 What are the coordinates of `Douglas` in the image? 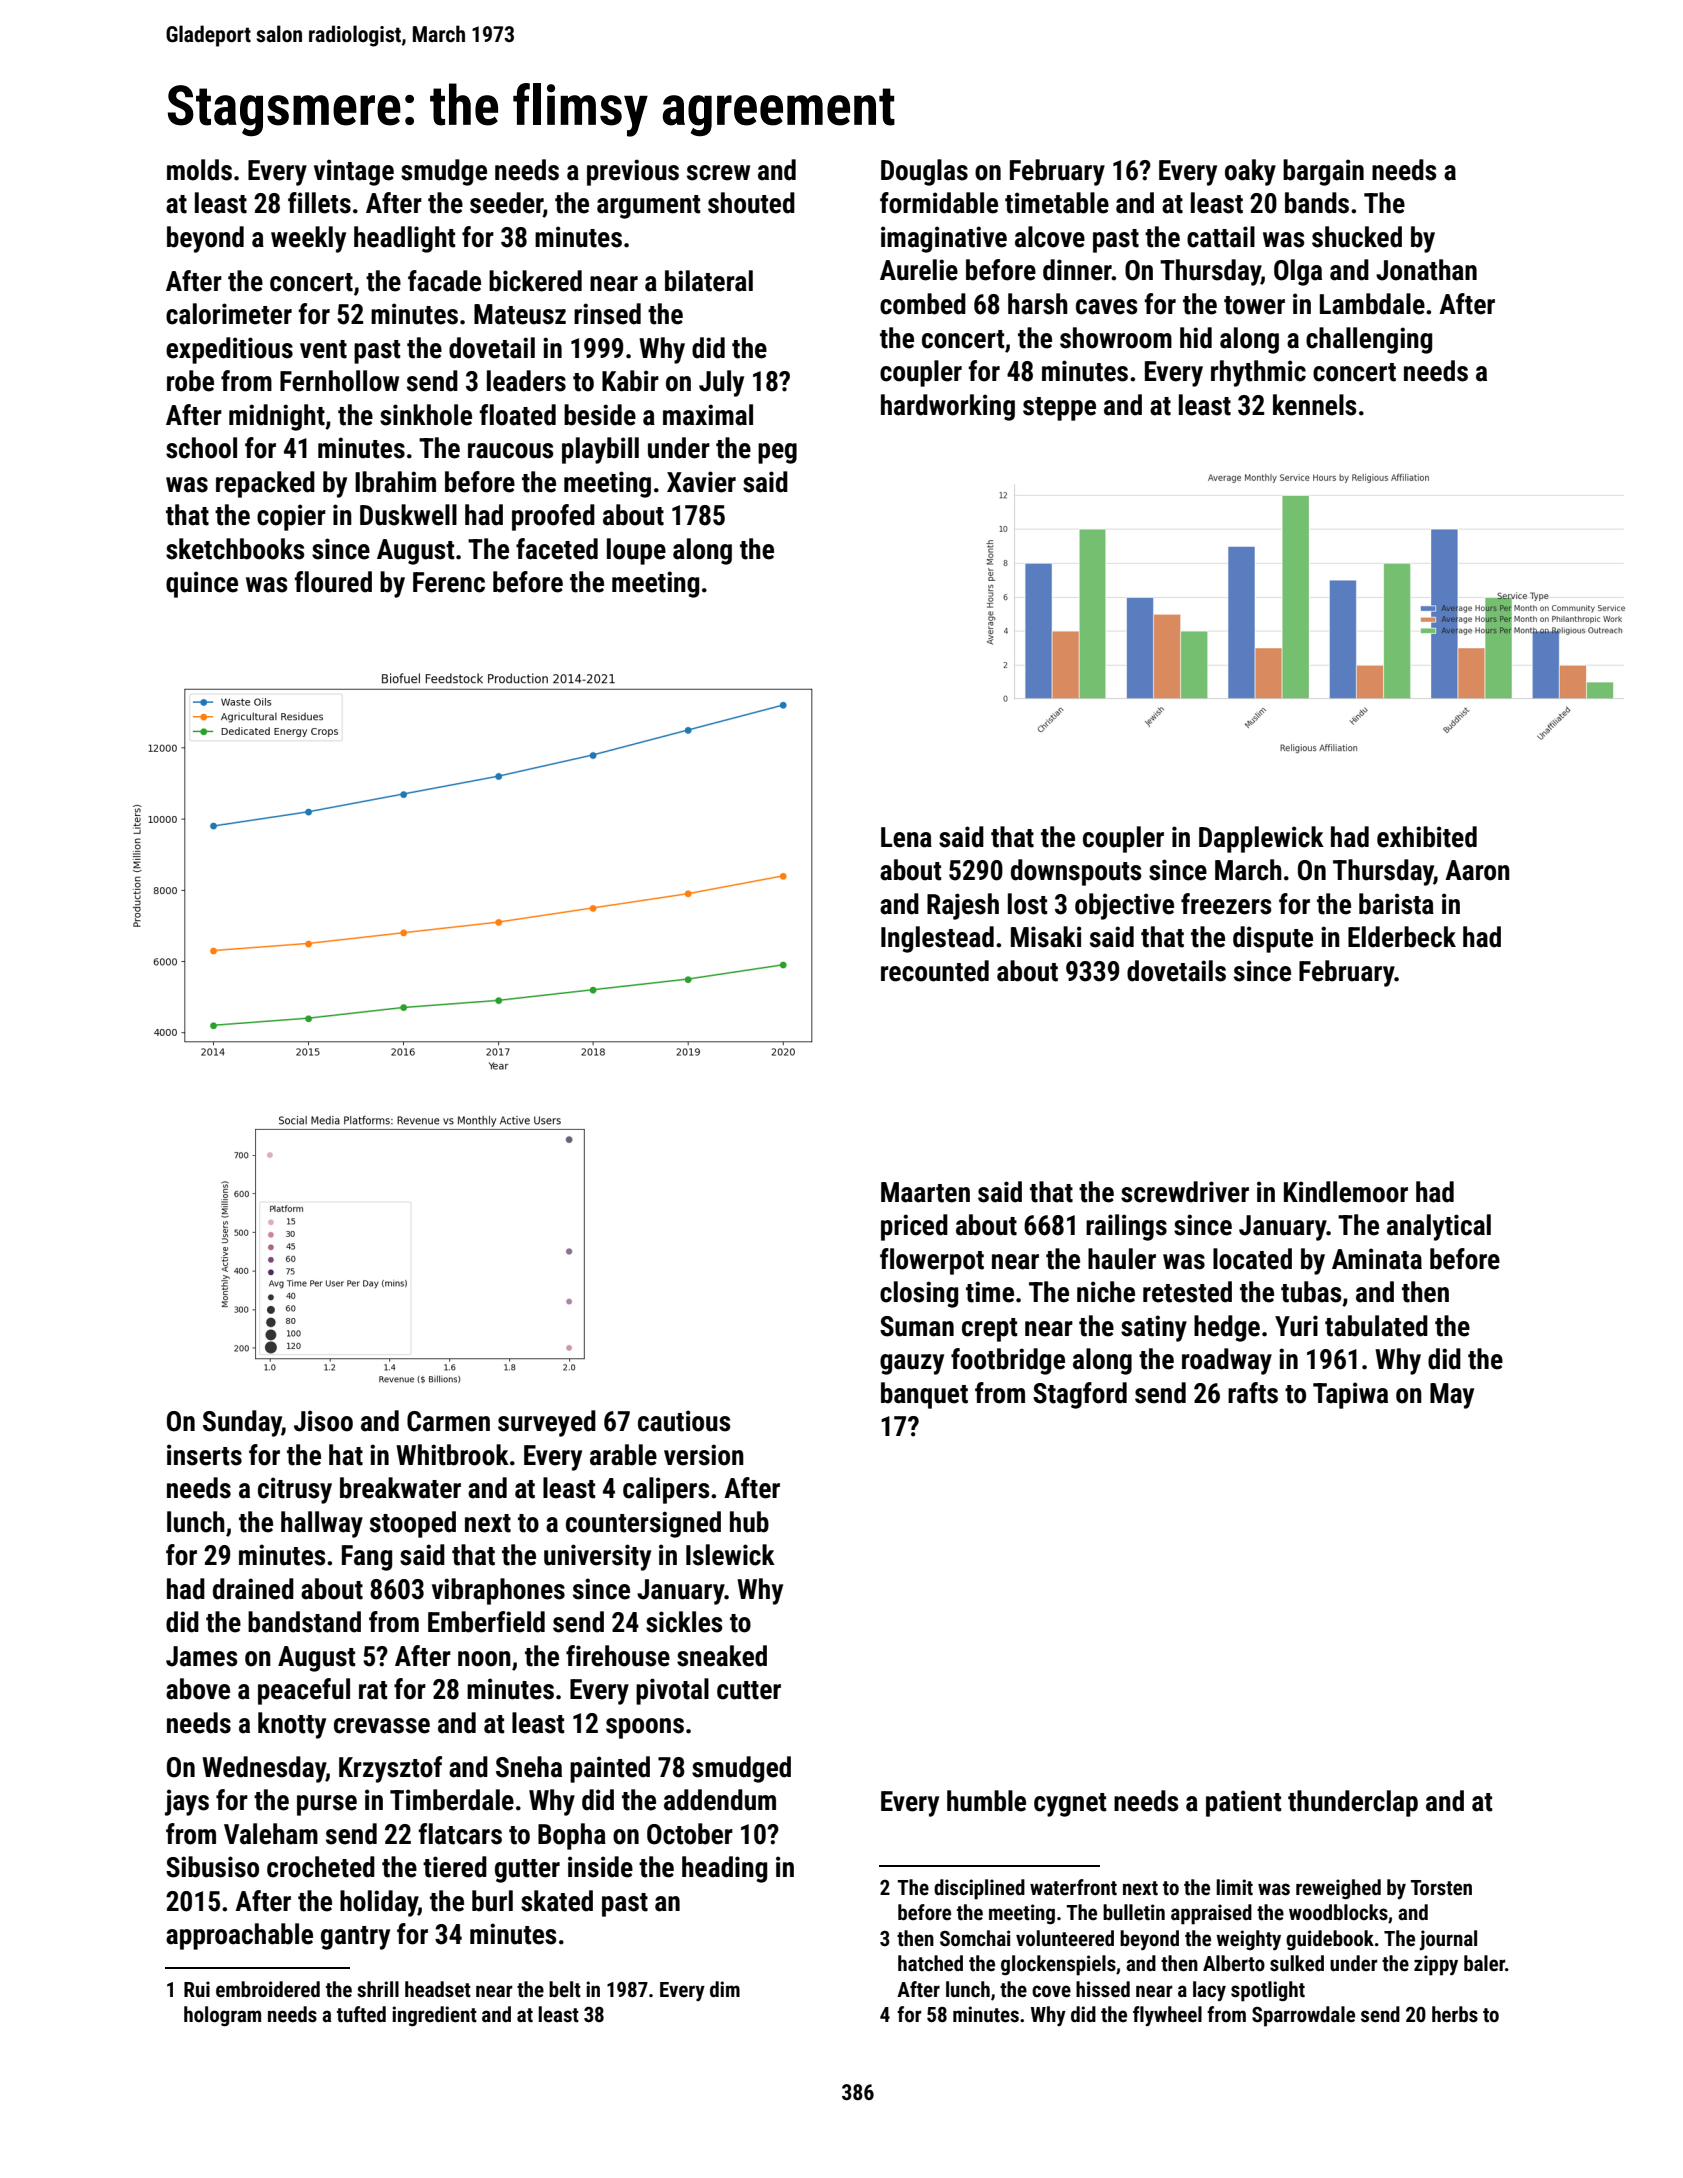 It's located at (924, 172).
